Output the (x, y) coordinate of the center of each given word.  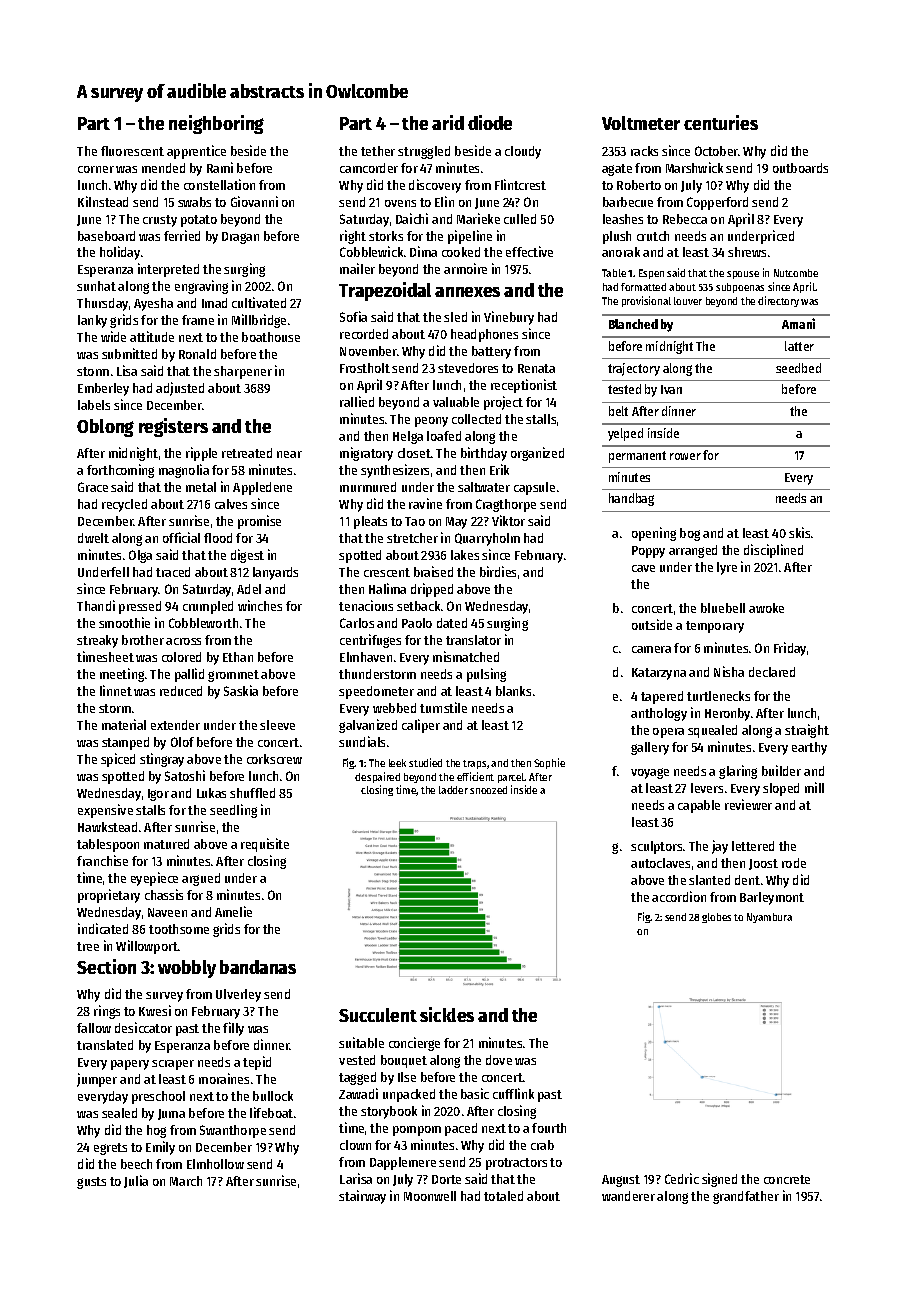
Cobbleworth (203, 623)
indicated (103, 928)
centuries (721, 122)
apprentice (196, 152)
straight (807, 731)
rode (794, 863)
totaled (503, 1196)
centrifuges (370, 641)
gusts (91, 1183)
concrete (787, 1179)
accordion (679, 896)
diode (490, 122)
